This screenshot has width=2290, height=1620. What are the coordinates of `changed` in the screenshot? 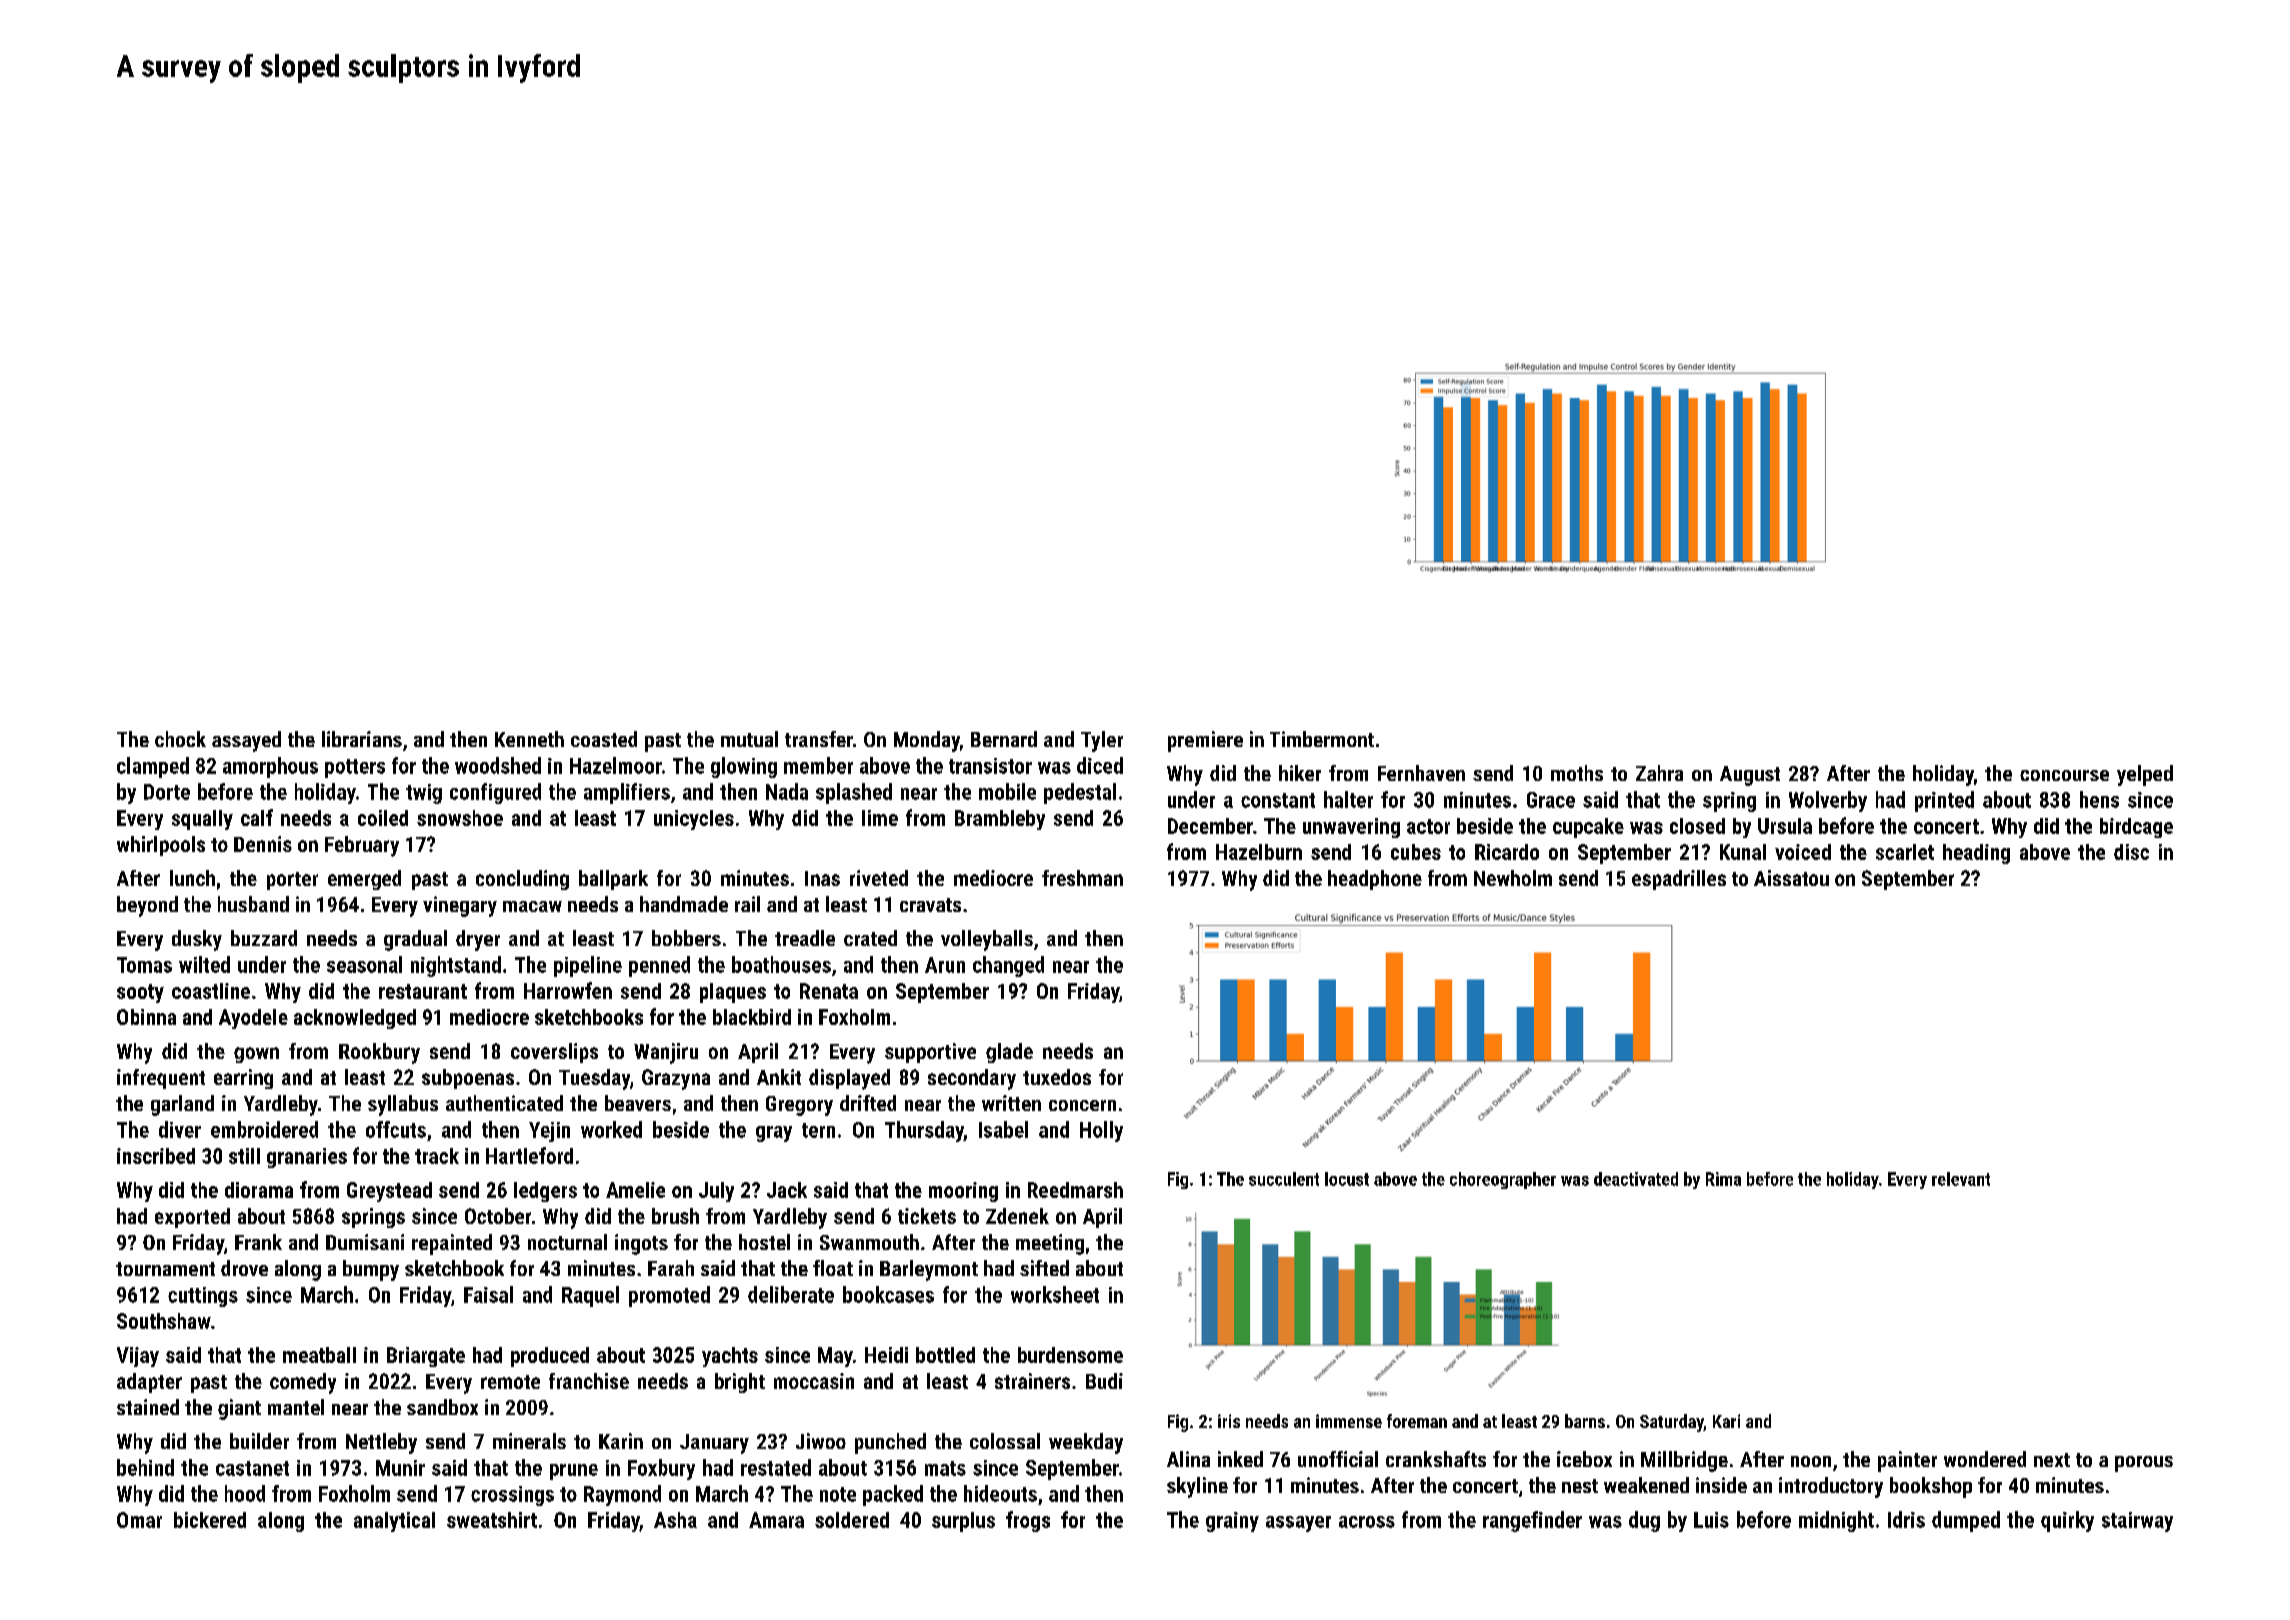 It's located at (1008, 966).
